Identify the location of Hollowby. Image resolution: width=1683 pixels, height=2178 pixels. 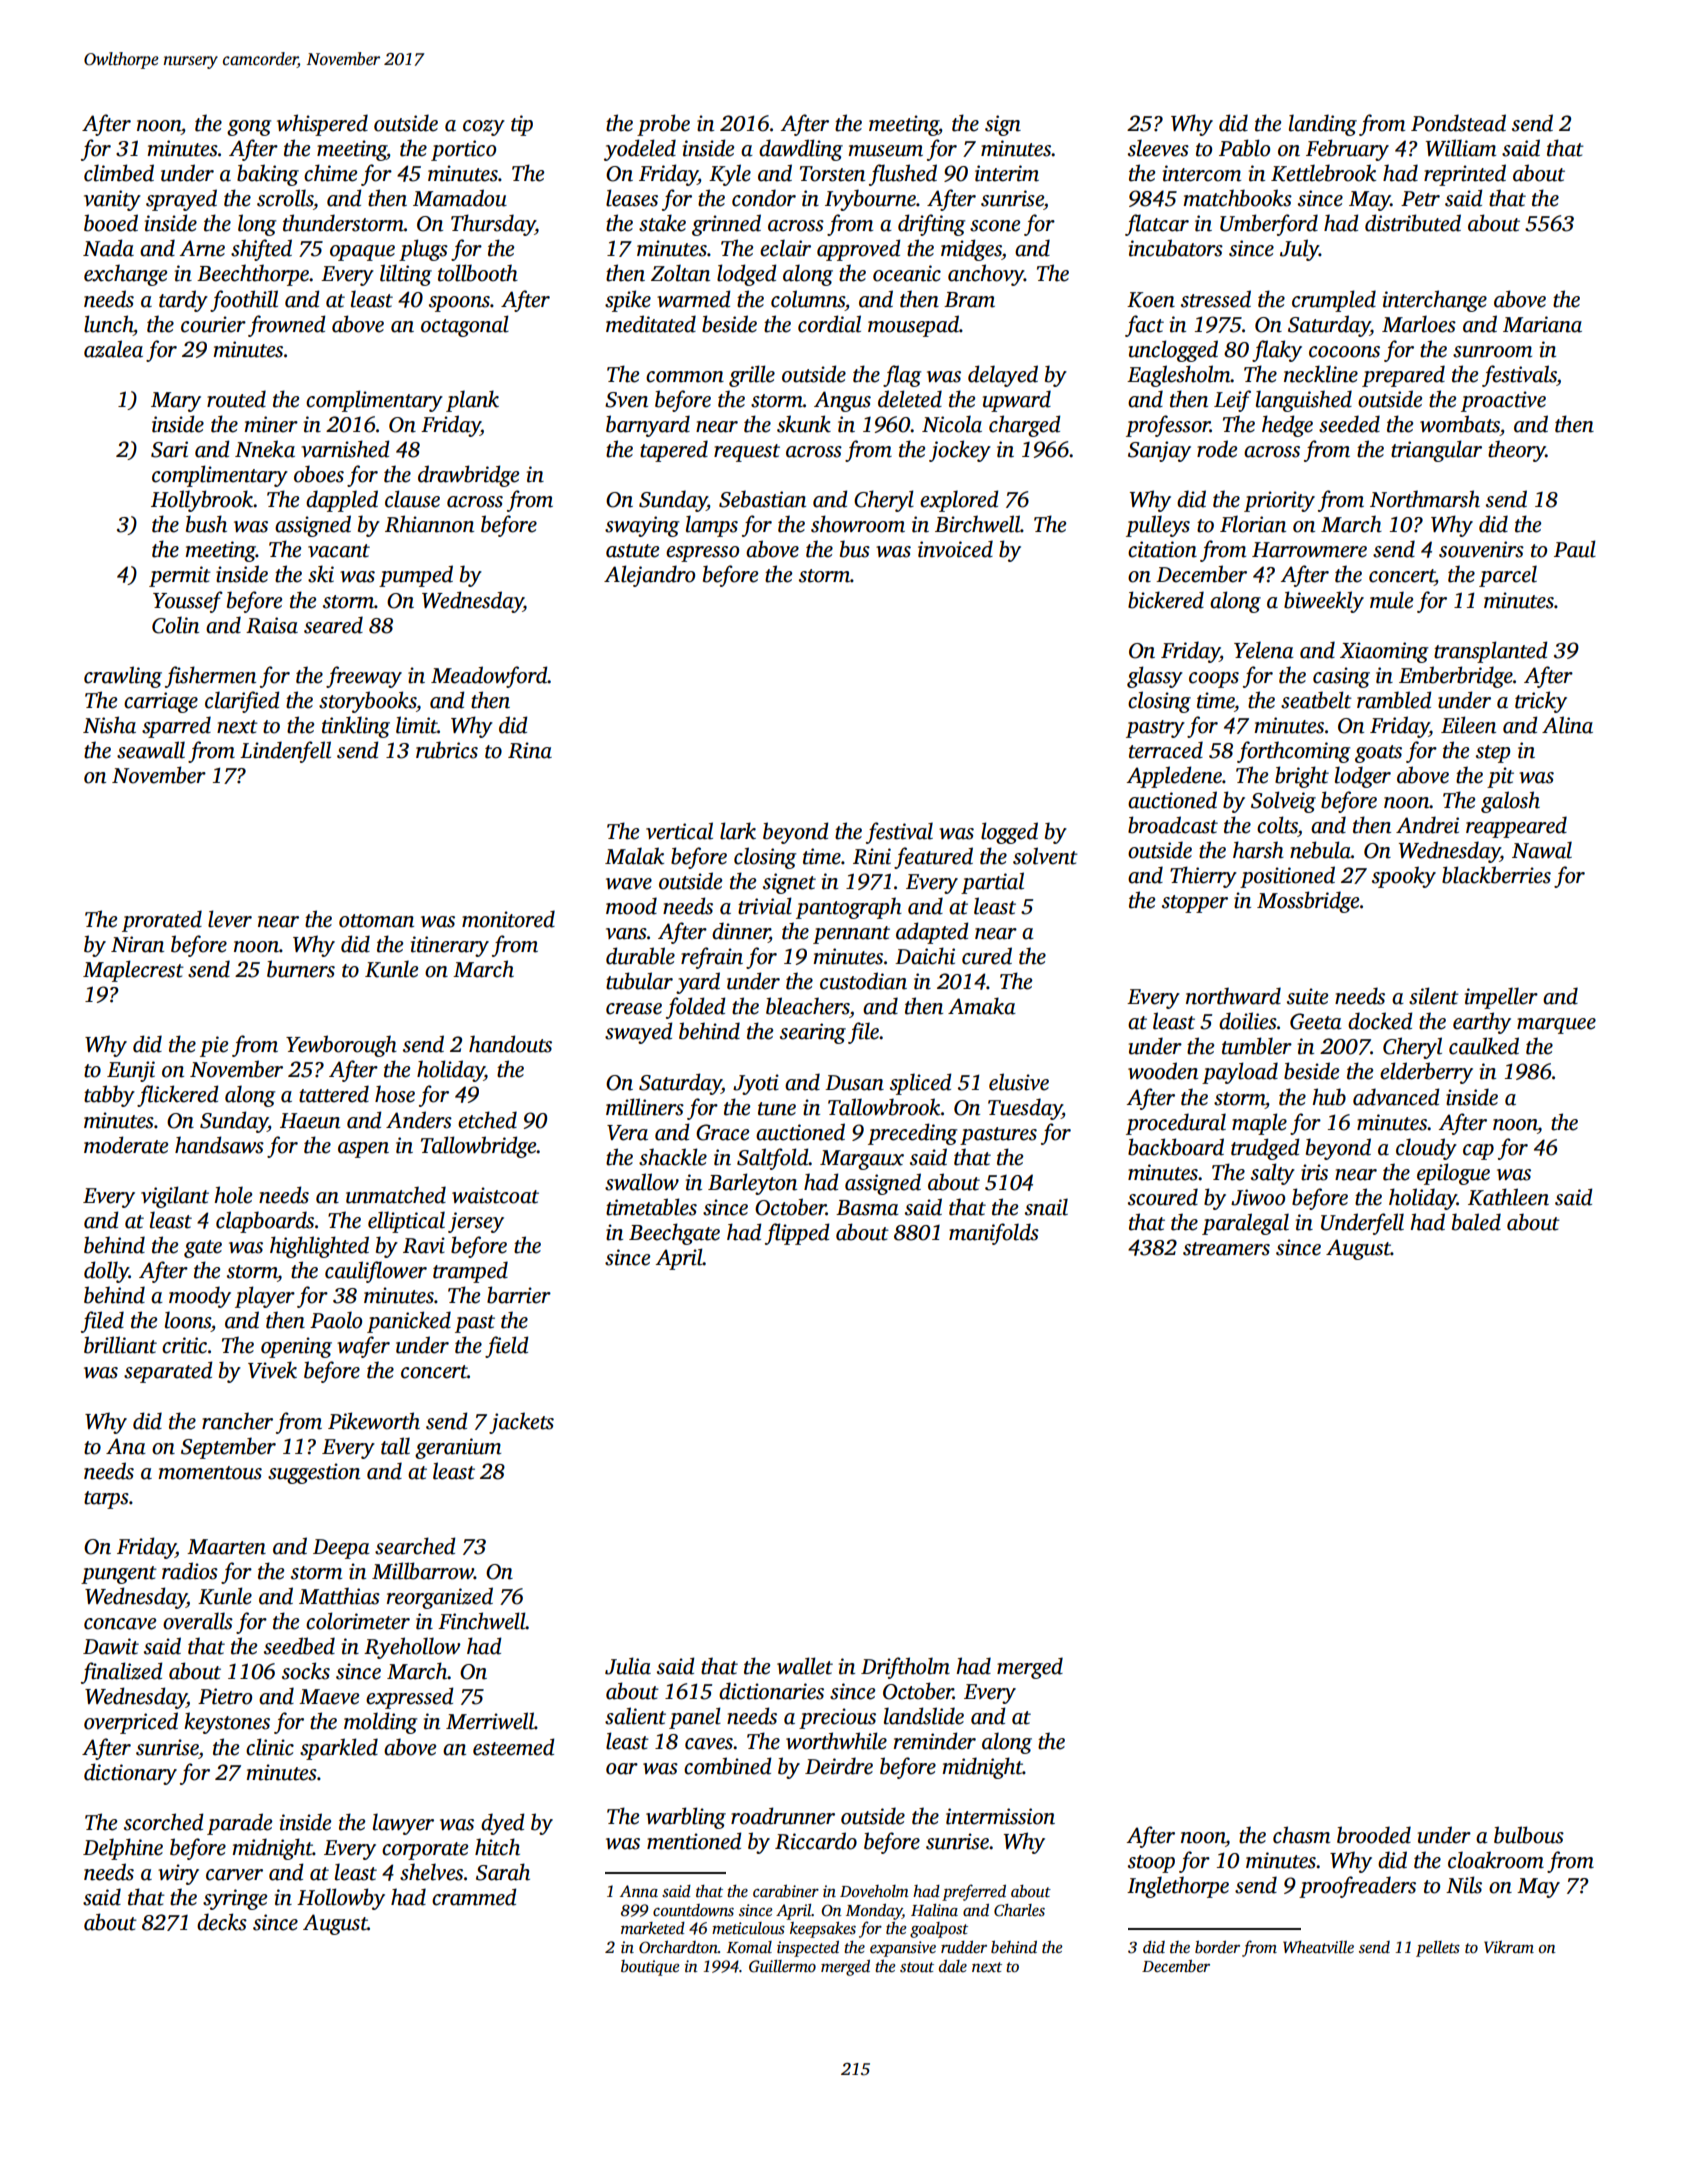
(341, 1899).
